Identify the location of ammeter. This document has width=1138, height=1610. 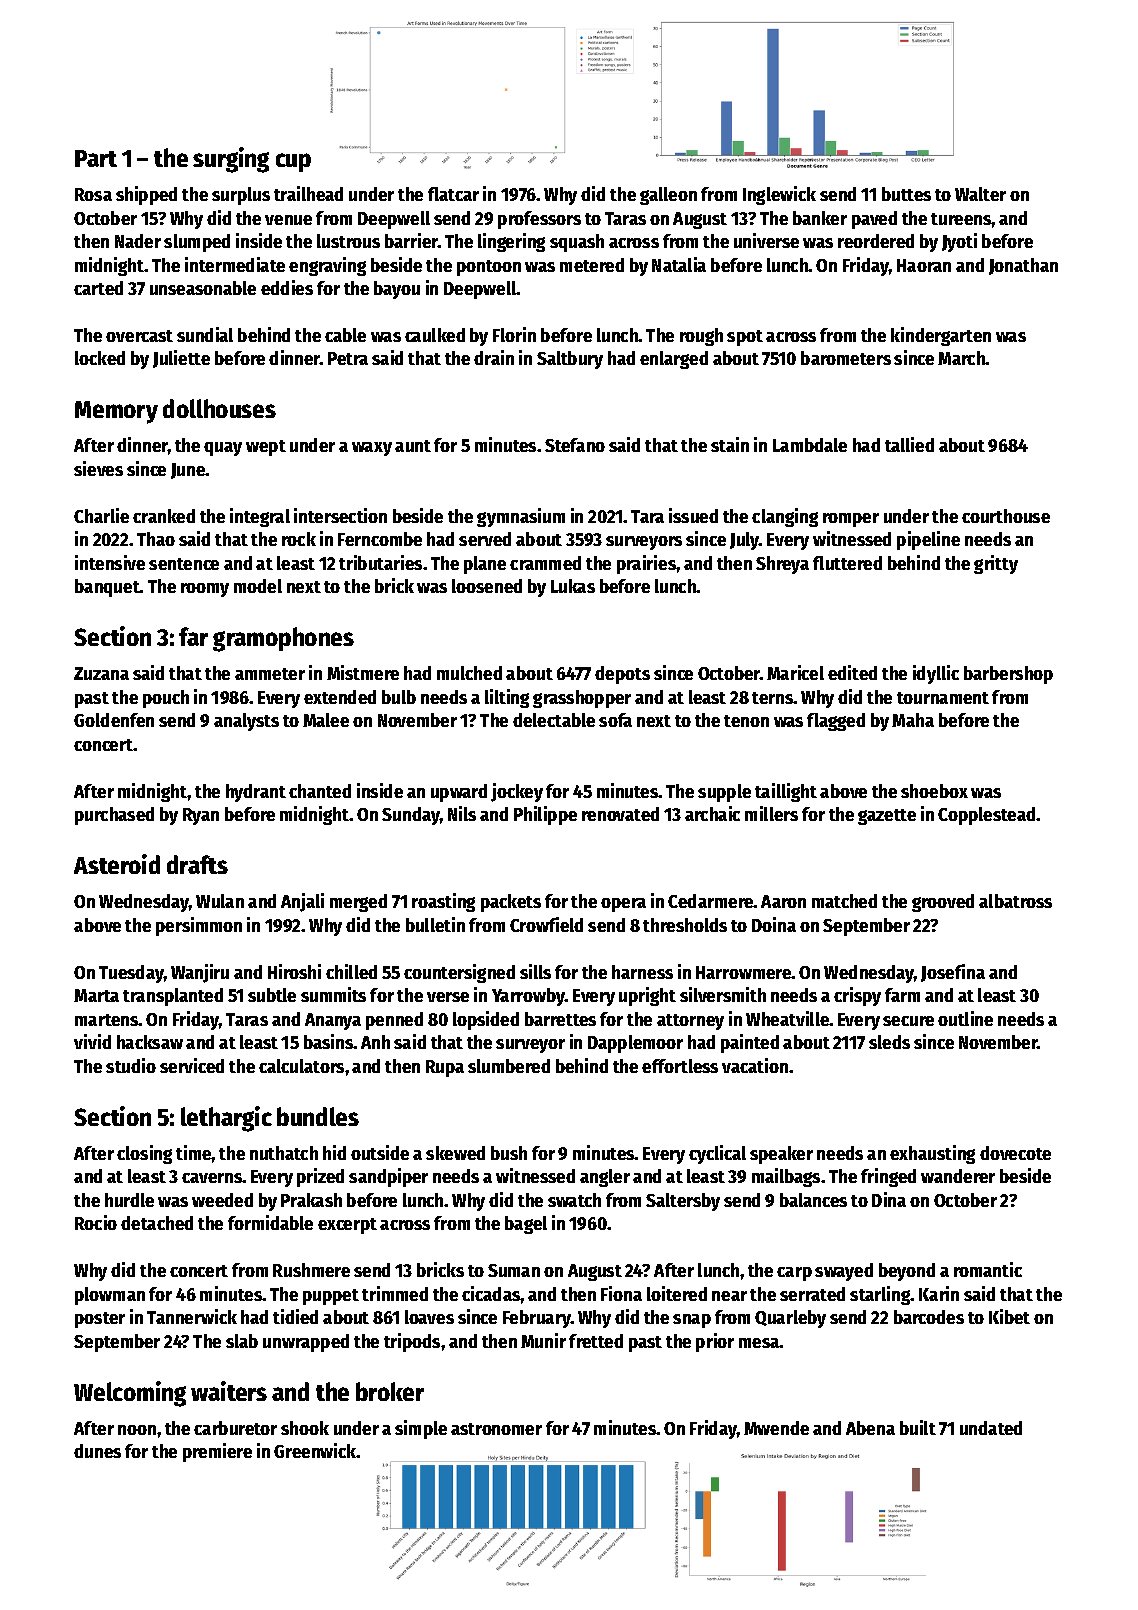
(270, 674).
